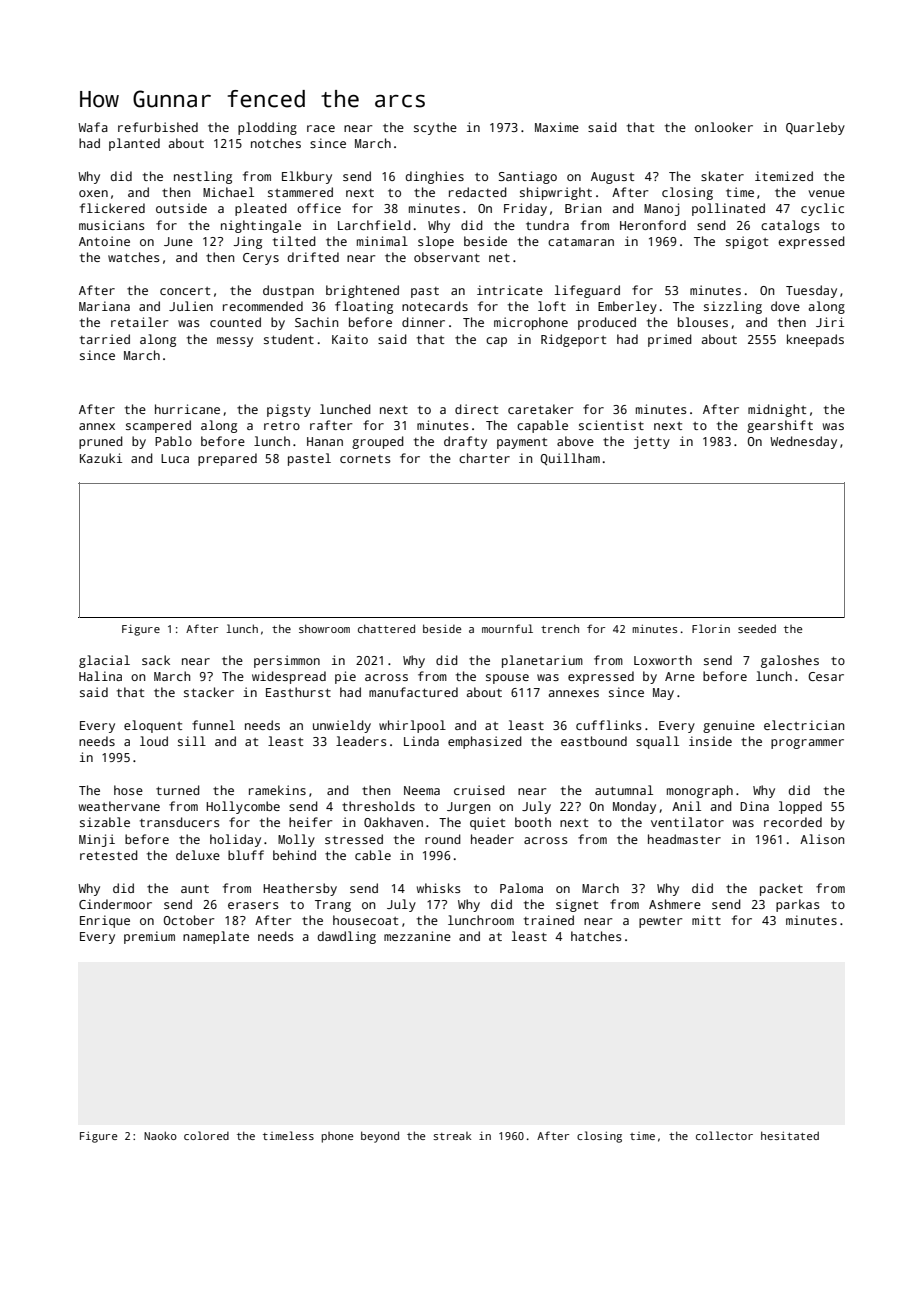  What do you see at coordinates (160, 1135) in the screenshot?
I see `Naoko` at bounding box center [160, 1135].
